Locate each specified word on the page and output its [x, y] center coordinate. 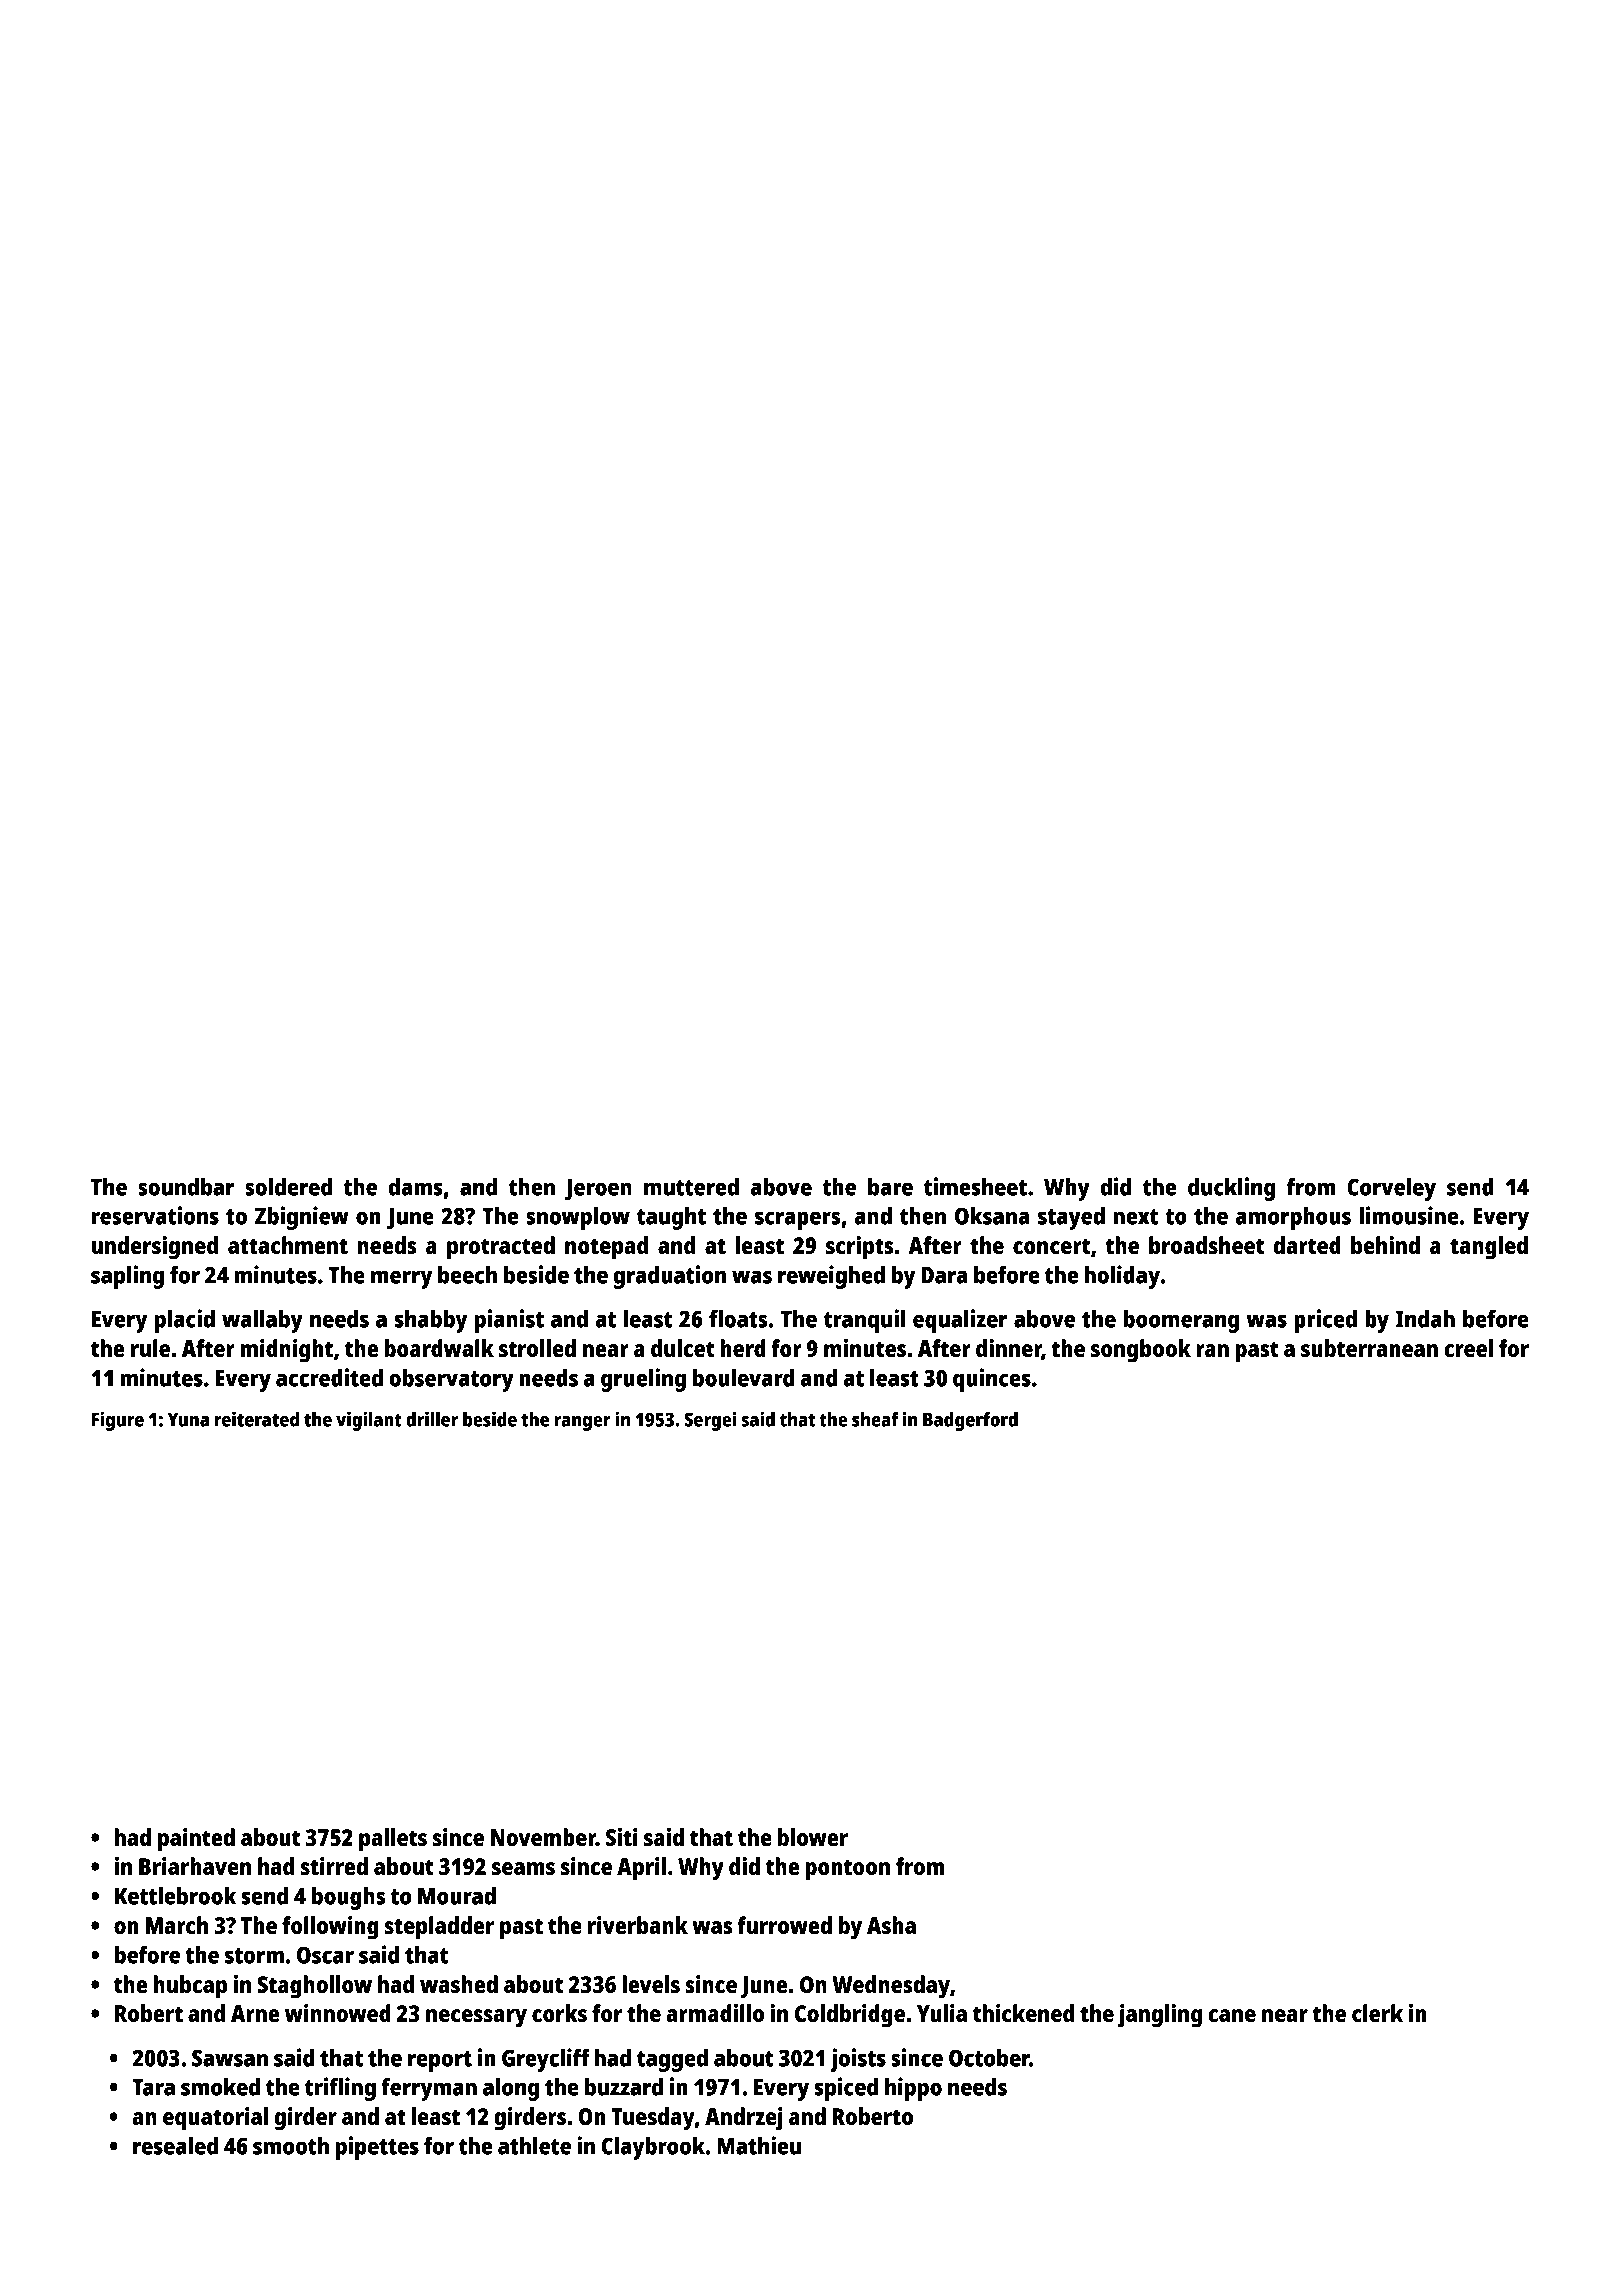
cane [1232, 2015]
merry [402, 1279]
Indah [1425, 1319]
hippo [913, 2089]
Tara [153, 2087]
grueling [643, 1380]
